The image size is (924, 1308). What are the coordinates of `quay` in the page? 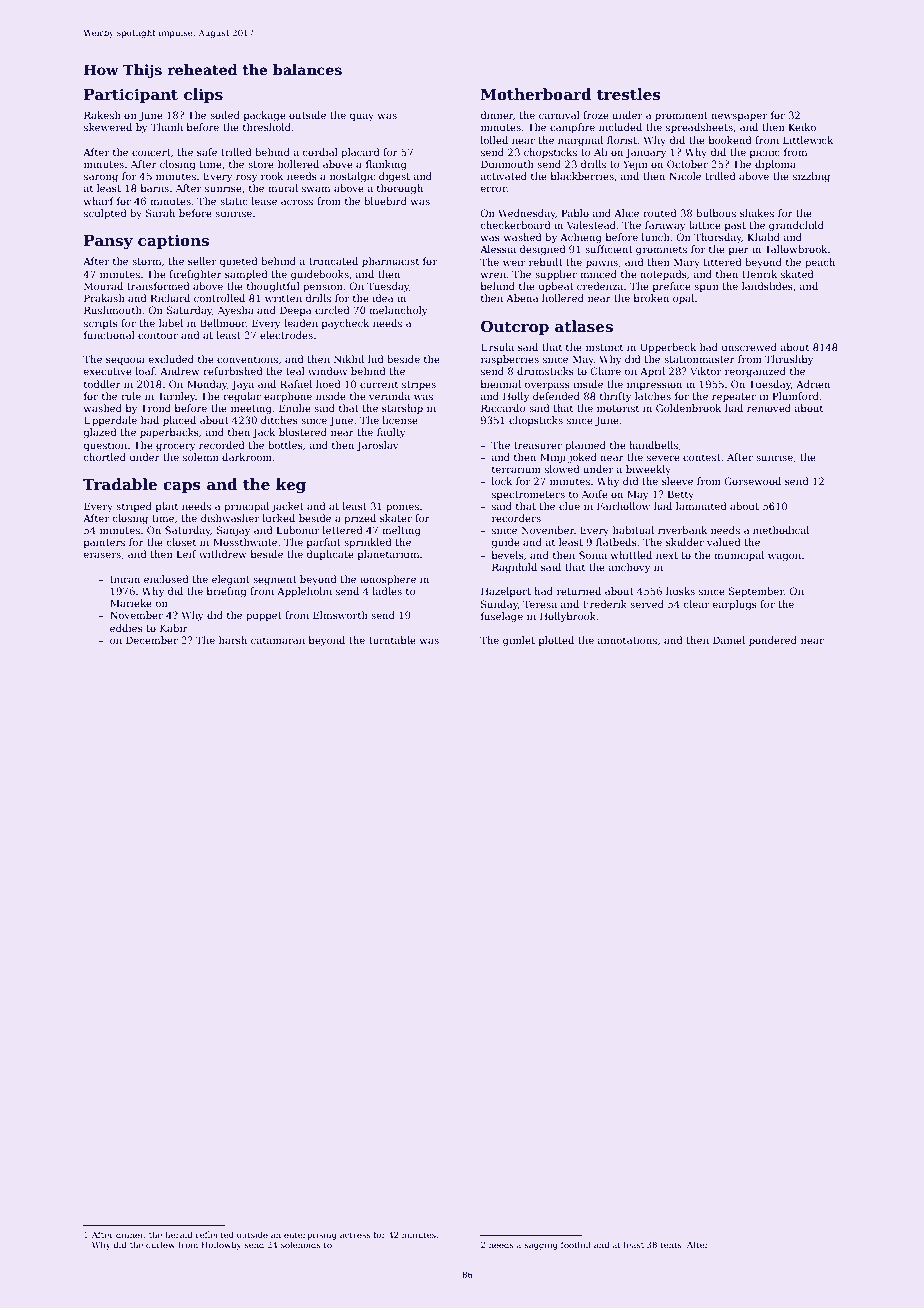 It's located at (361, 117).
